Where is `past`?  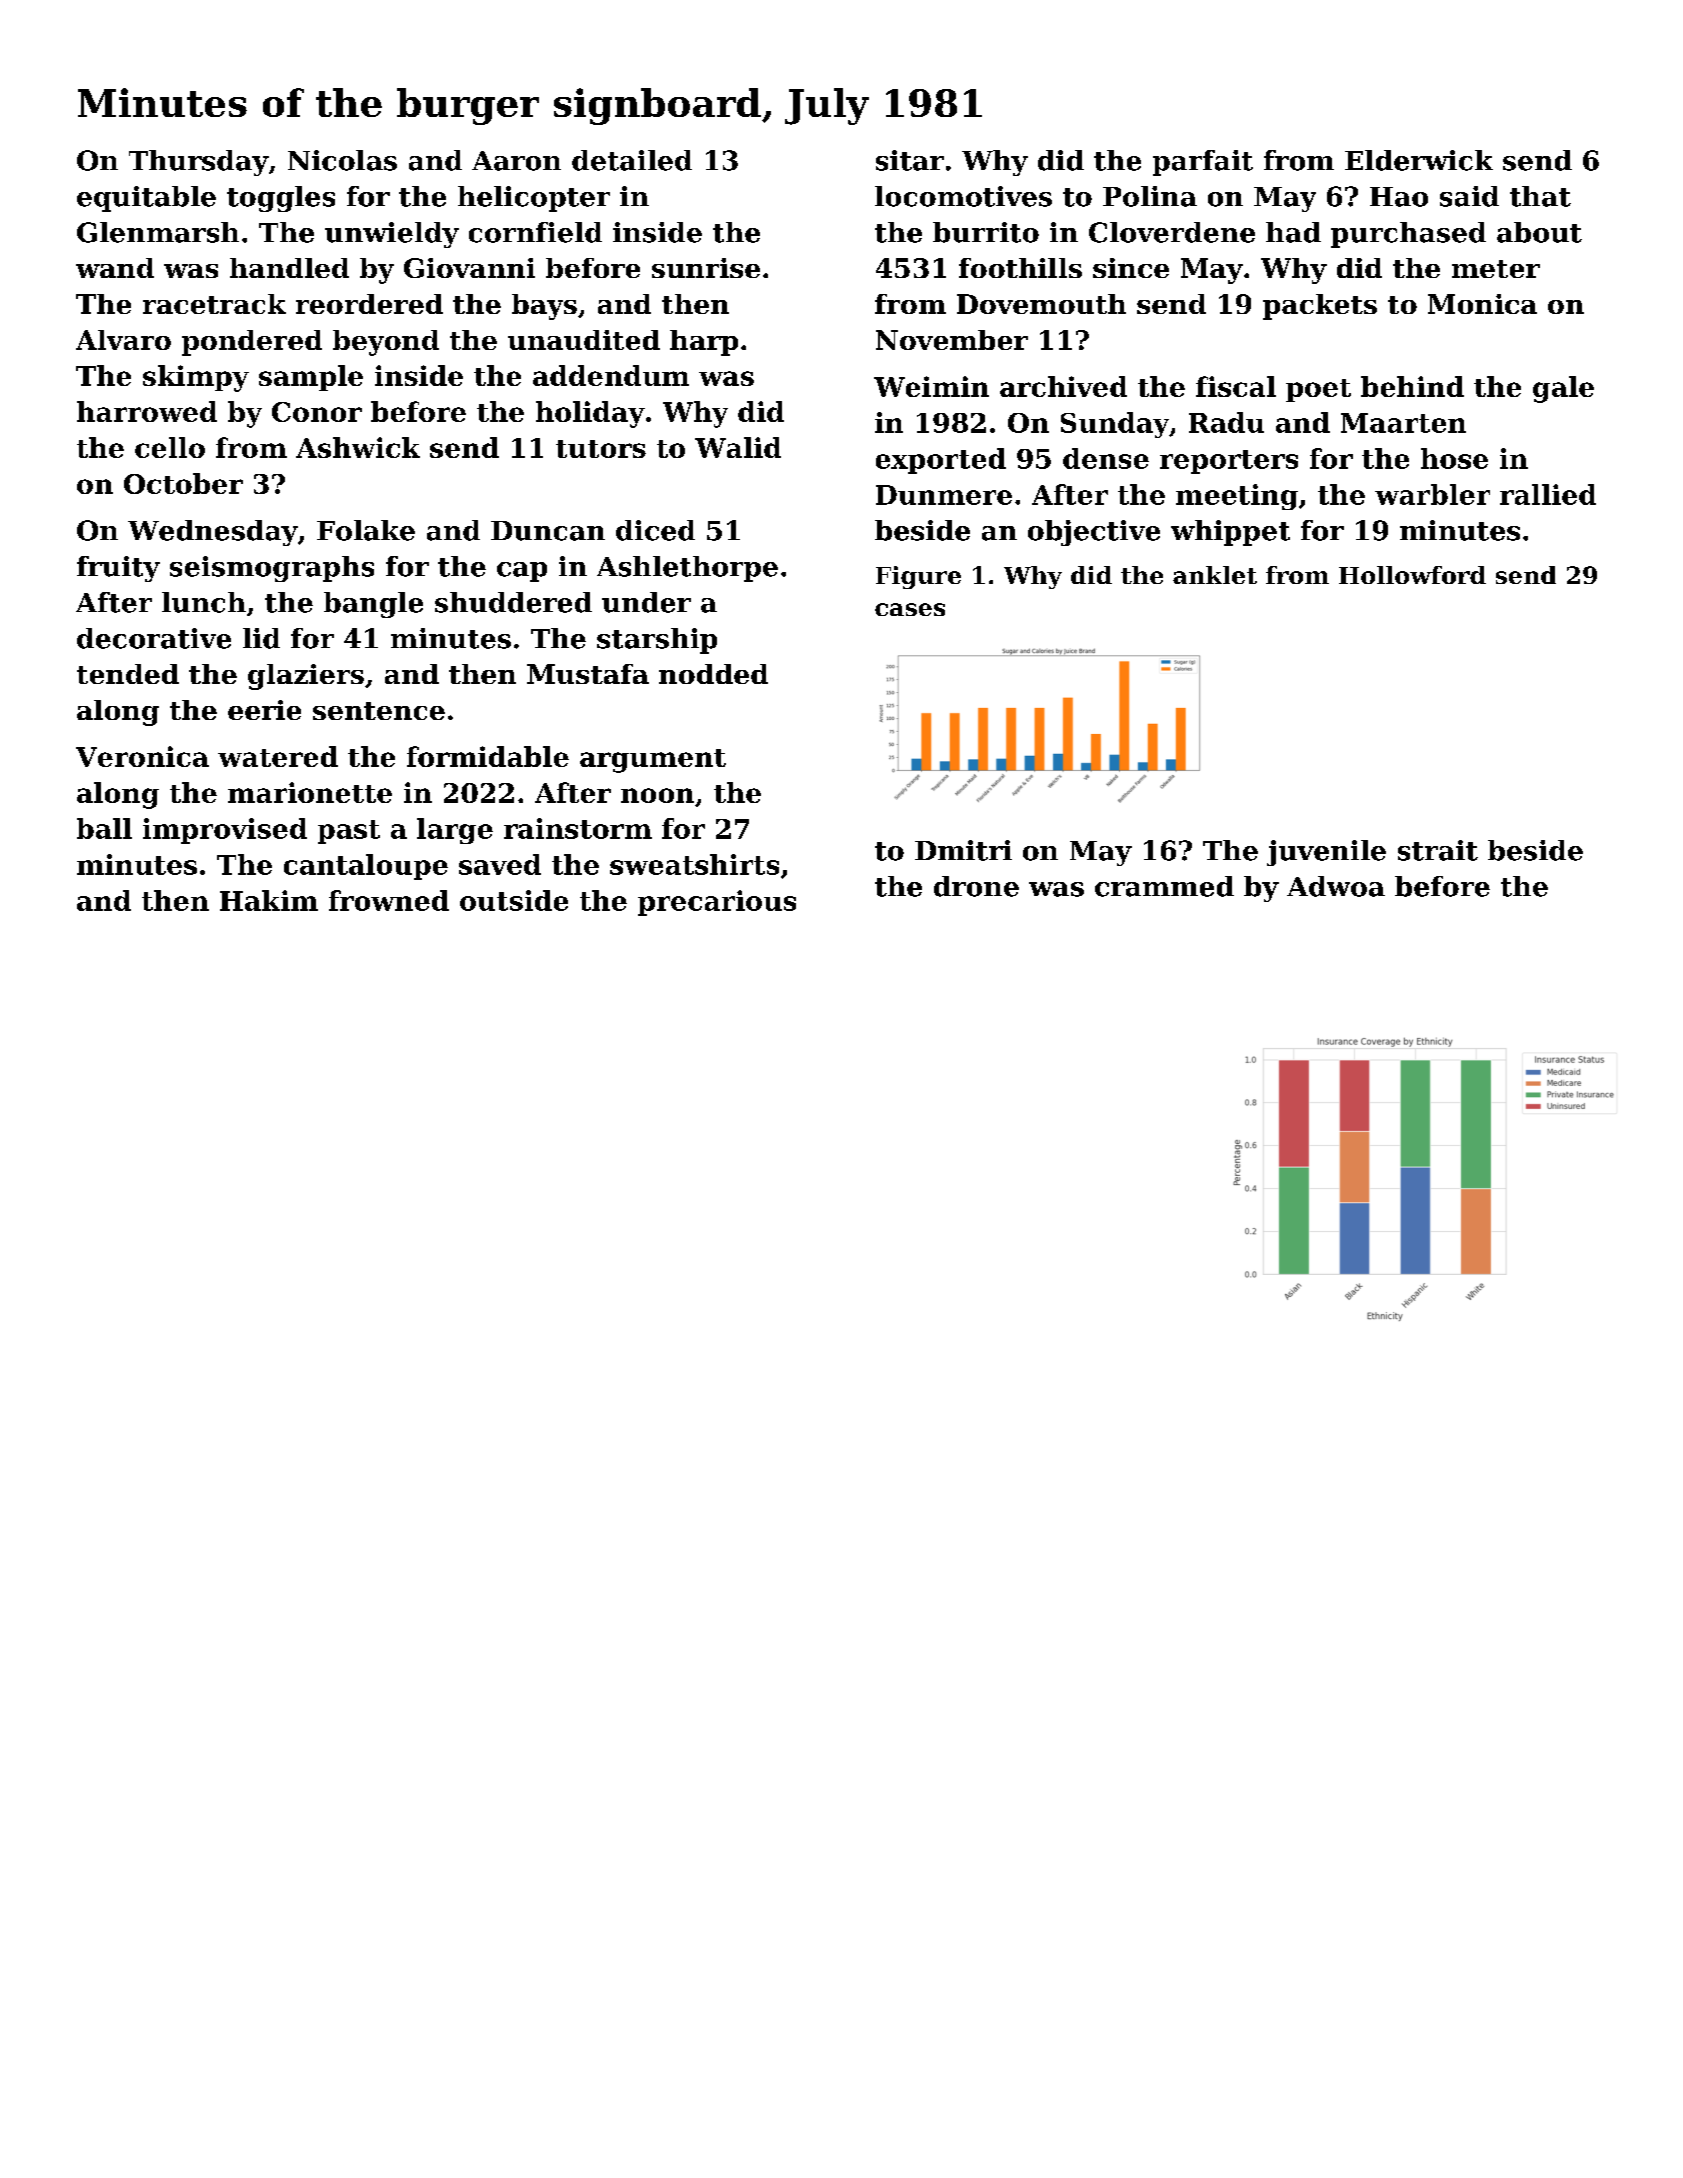
past is located at coordinates (349, 832).
